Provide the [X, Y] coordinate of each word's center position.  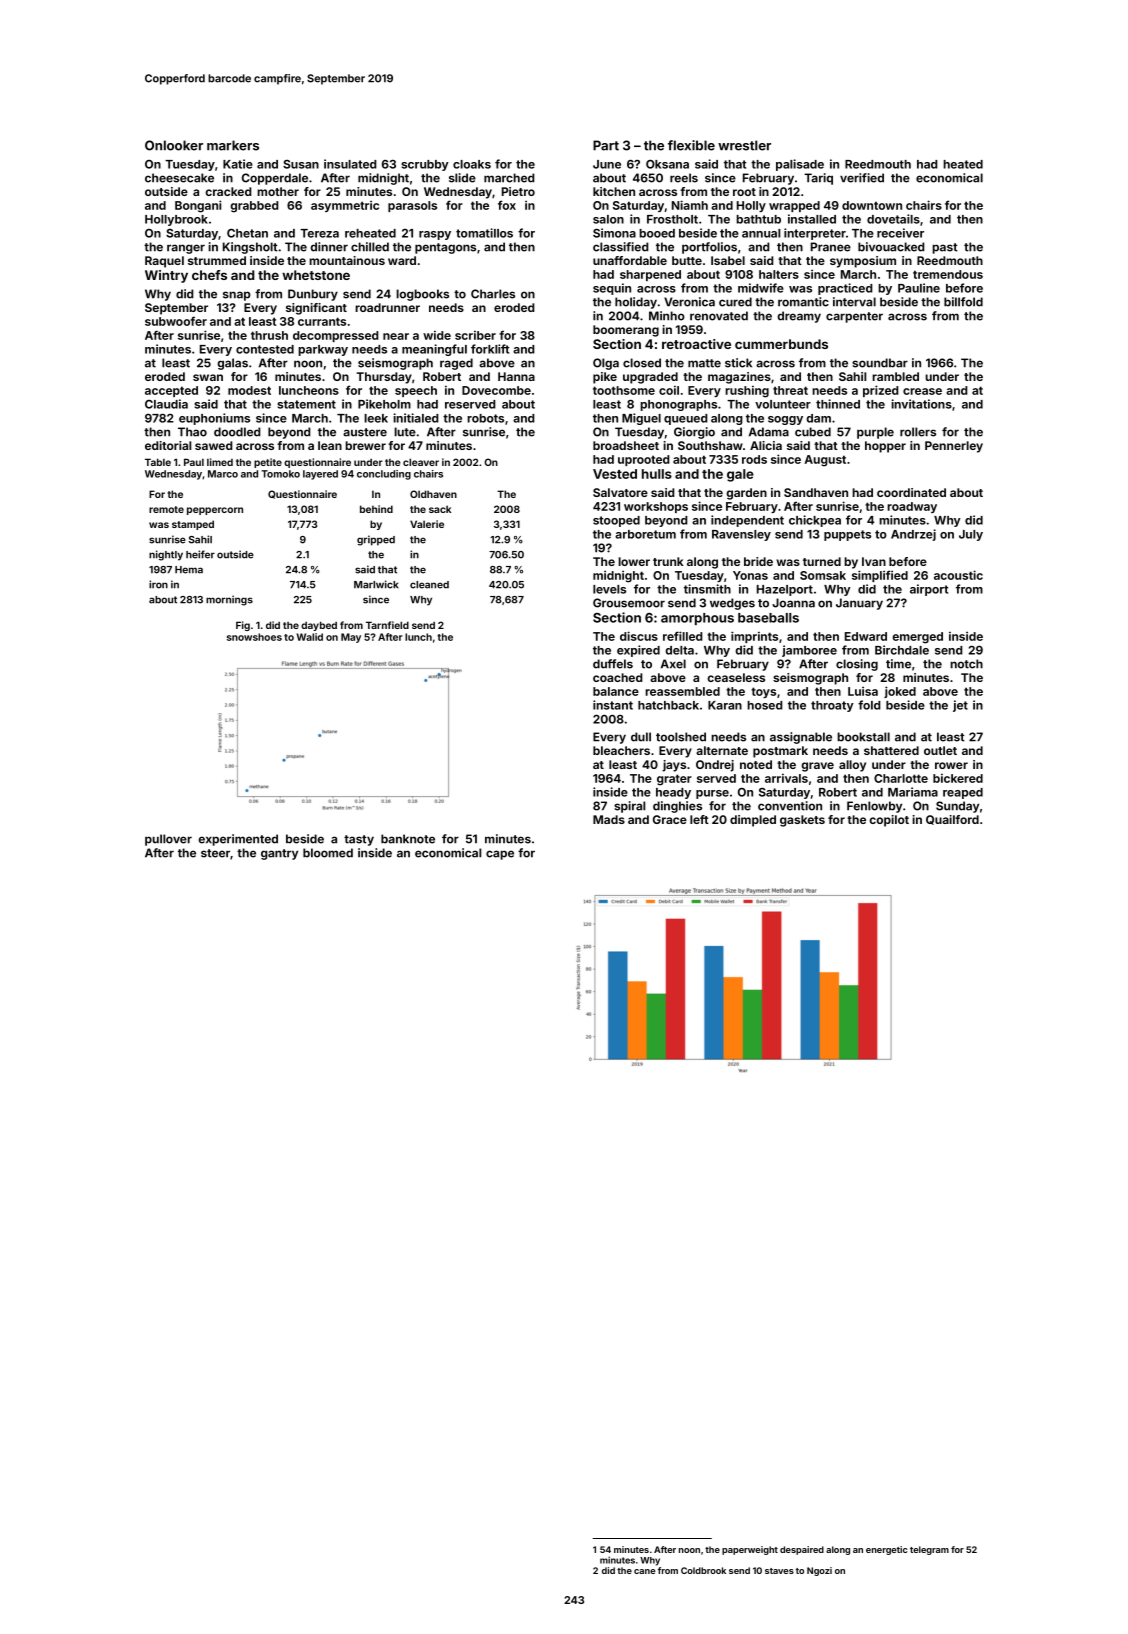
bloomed [328, 853]
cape [500, 855]
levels [609, 589]
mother [278, 191]
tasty [359, 840]
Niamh [690, 205]
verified [862, 178]
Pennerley [954, 447]
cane [645, 1571]
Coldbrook [703, 1570]
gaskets [802, 821]
